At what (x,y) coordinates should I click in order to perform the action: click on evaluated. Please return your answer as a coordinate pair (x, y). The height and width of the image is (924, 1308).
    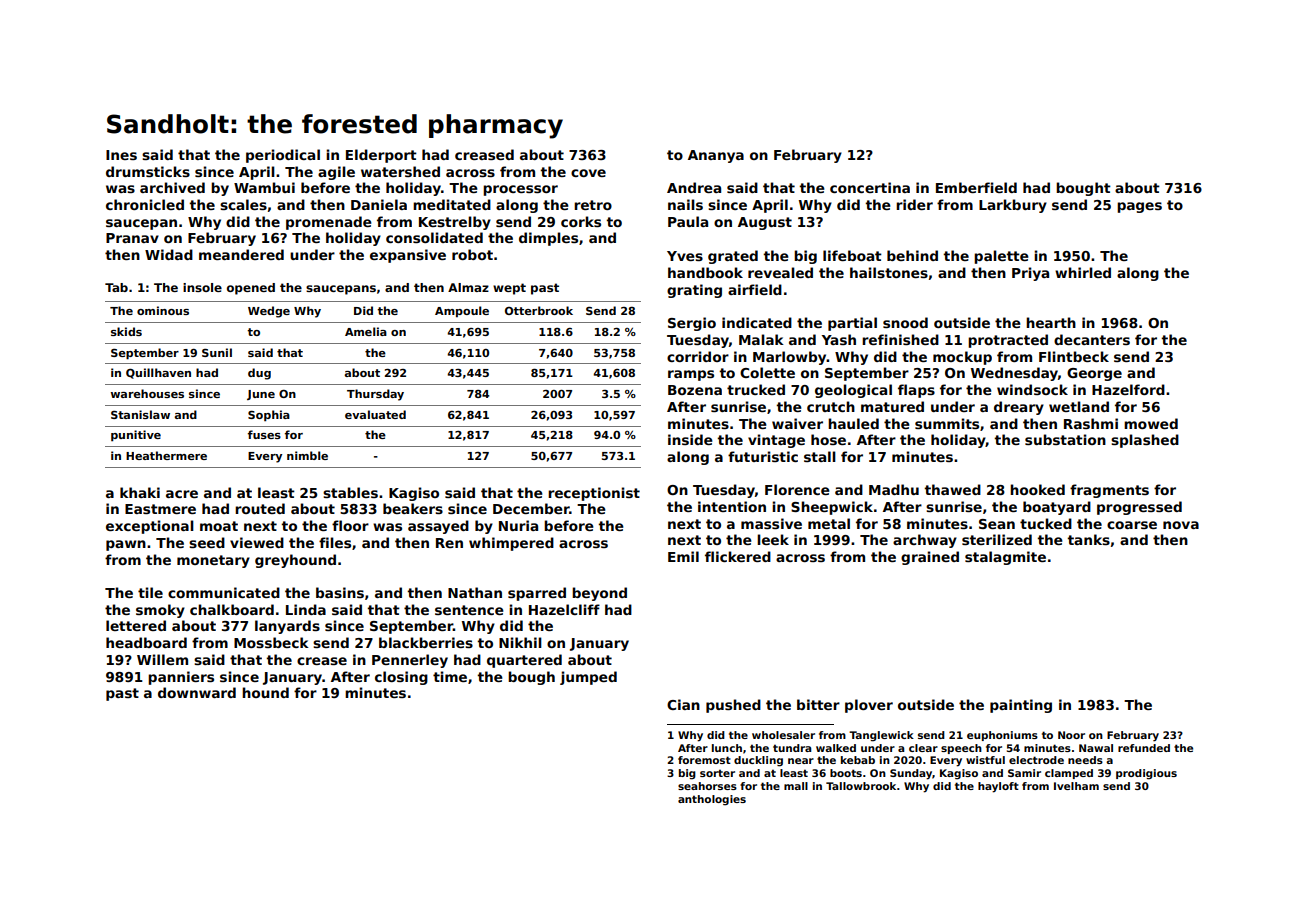
    Looking at the image, I should click on (375, 414).
